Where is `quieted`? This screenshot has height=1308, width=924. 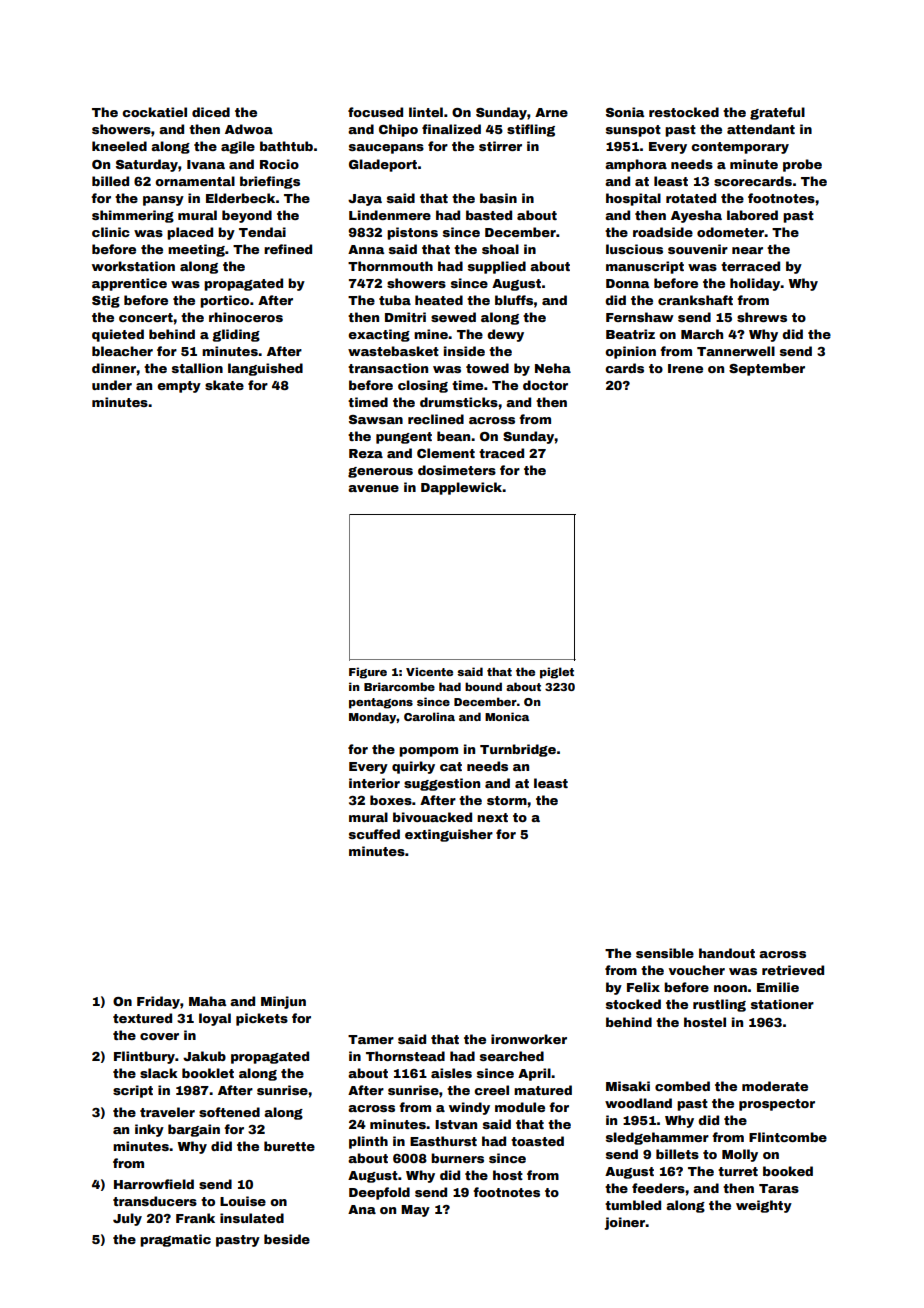
quieted is located at coordinates (118, 335).
